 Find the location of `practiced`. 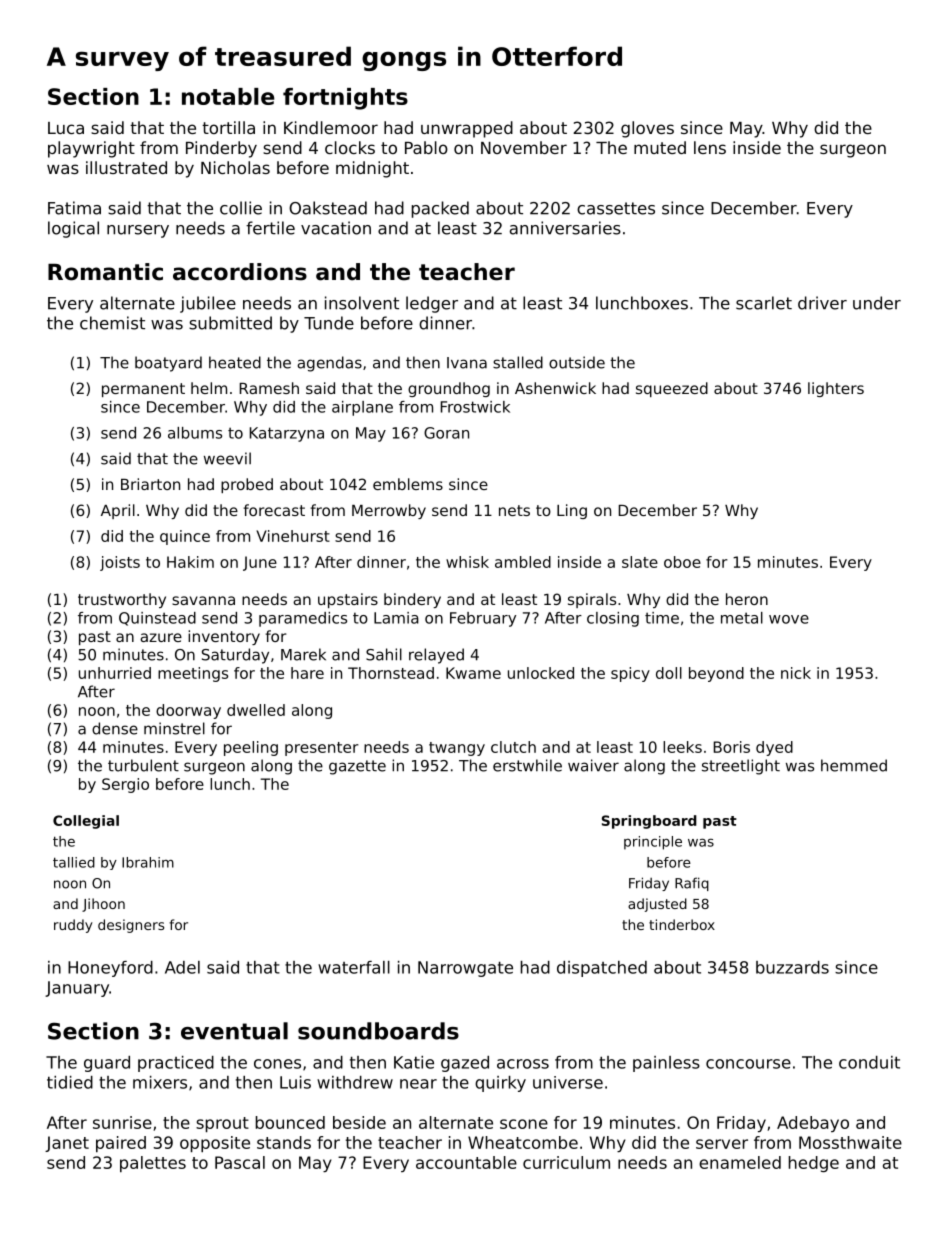

practiced is located at coordinates (176, 1064).
